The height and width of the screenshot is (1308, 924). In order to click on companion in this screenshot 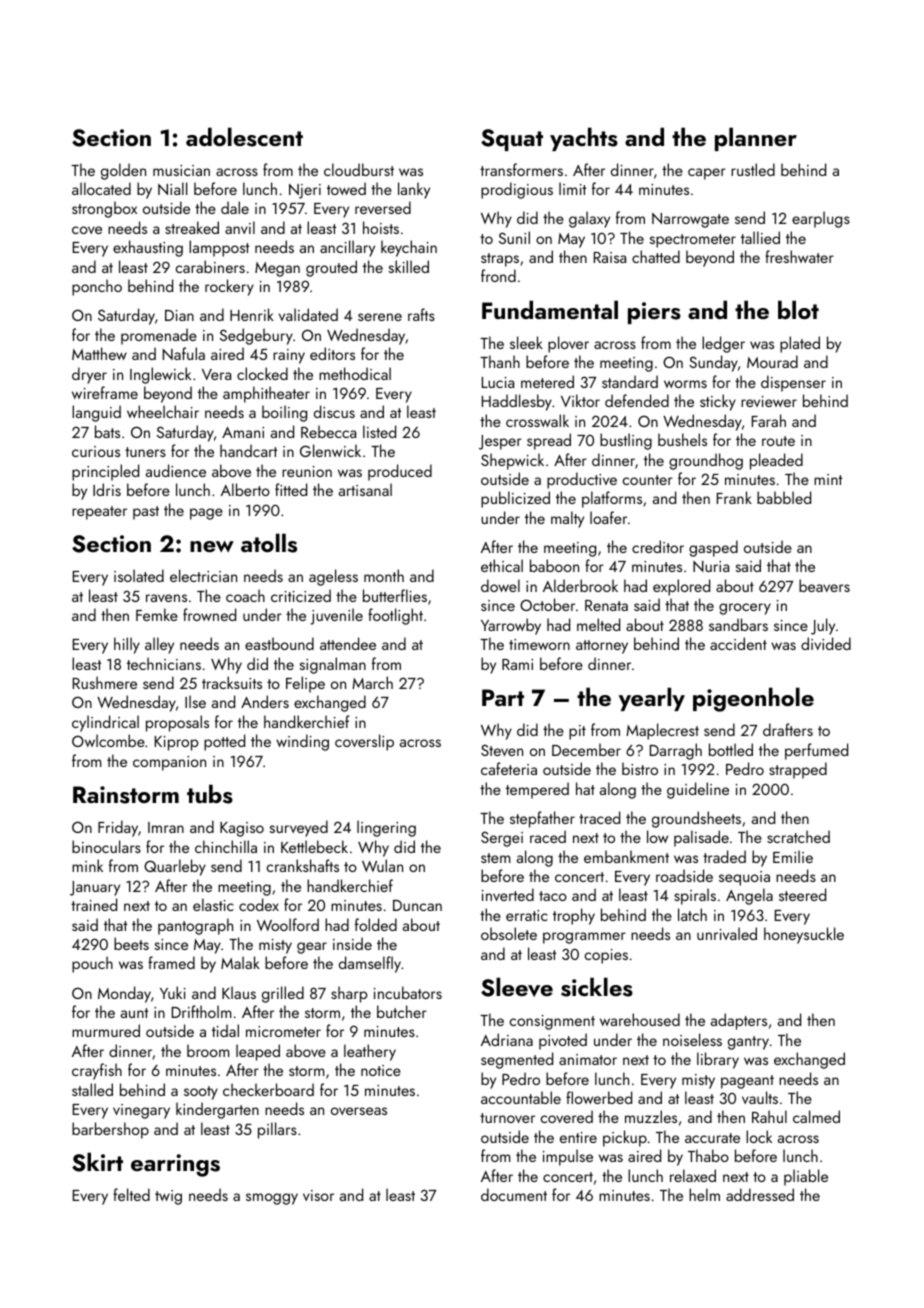, I will do `click(169, 763)`.
